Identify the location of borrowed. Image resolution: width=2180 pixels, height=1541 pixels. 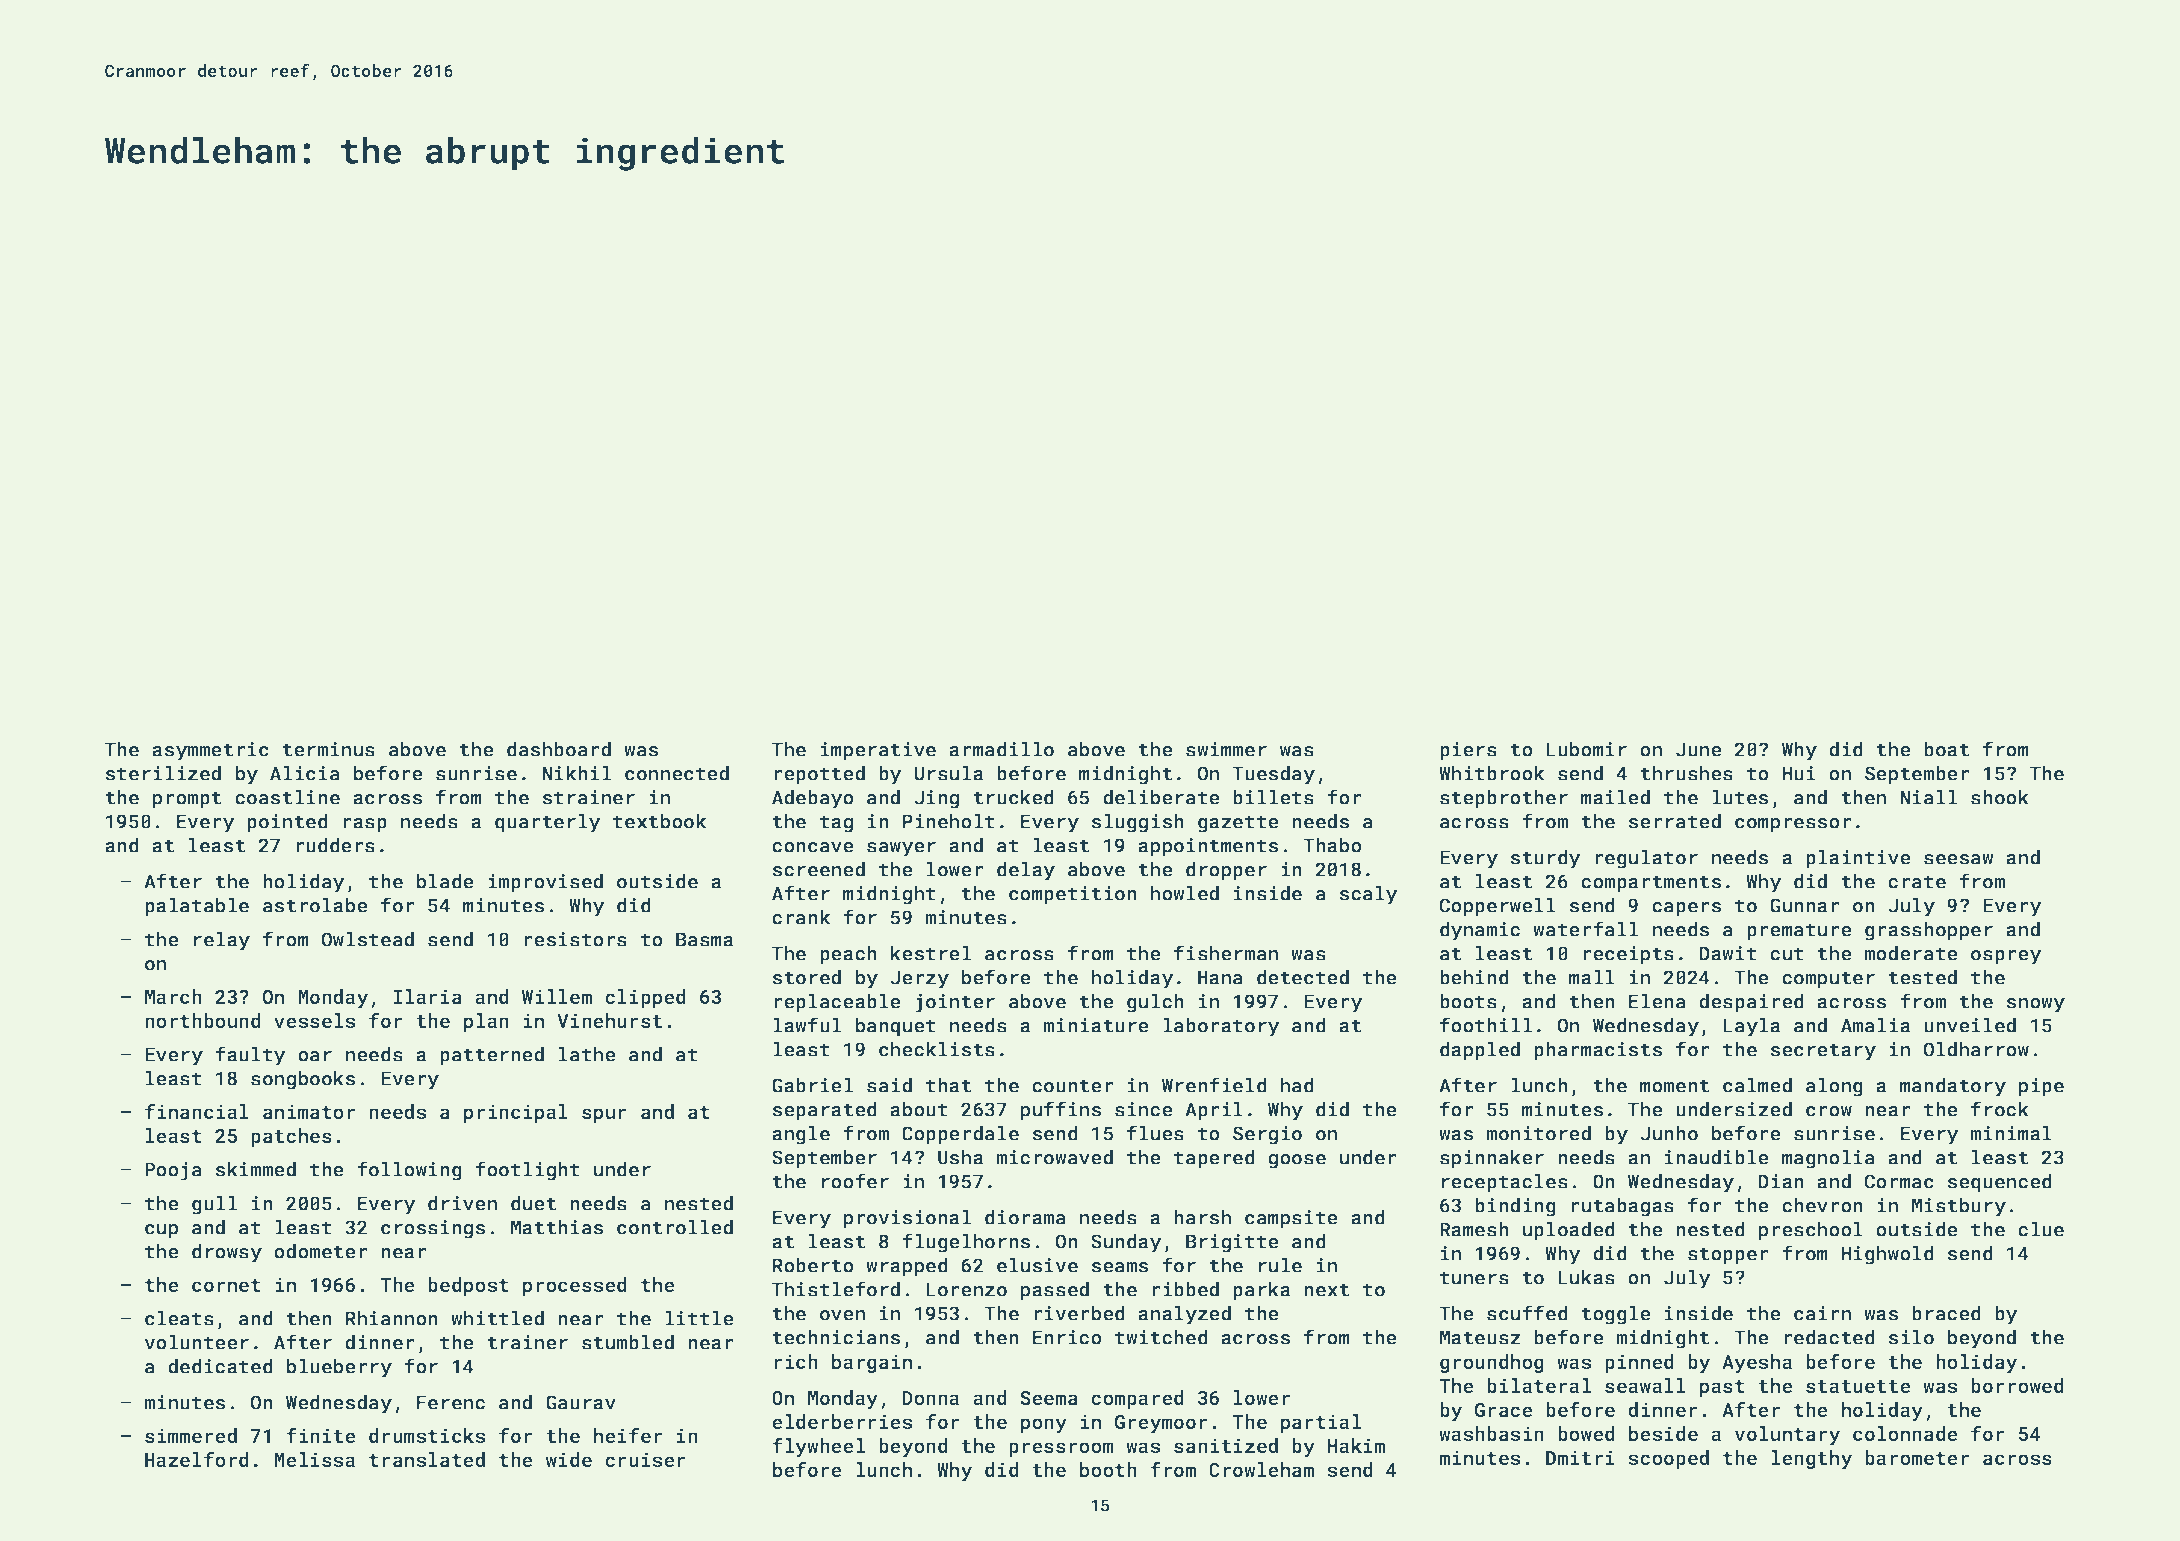
(2017, 1385).
